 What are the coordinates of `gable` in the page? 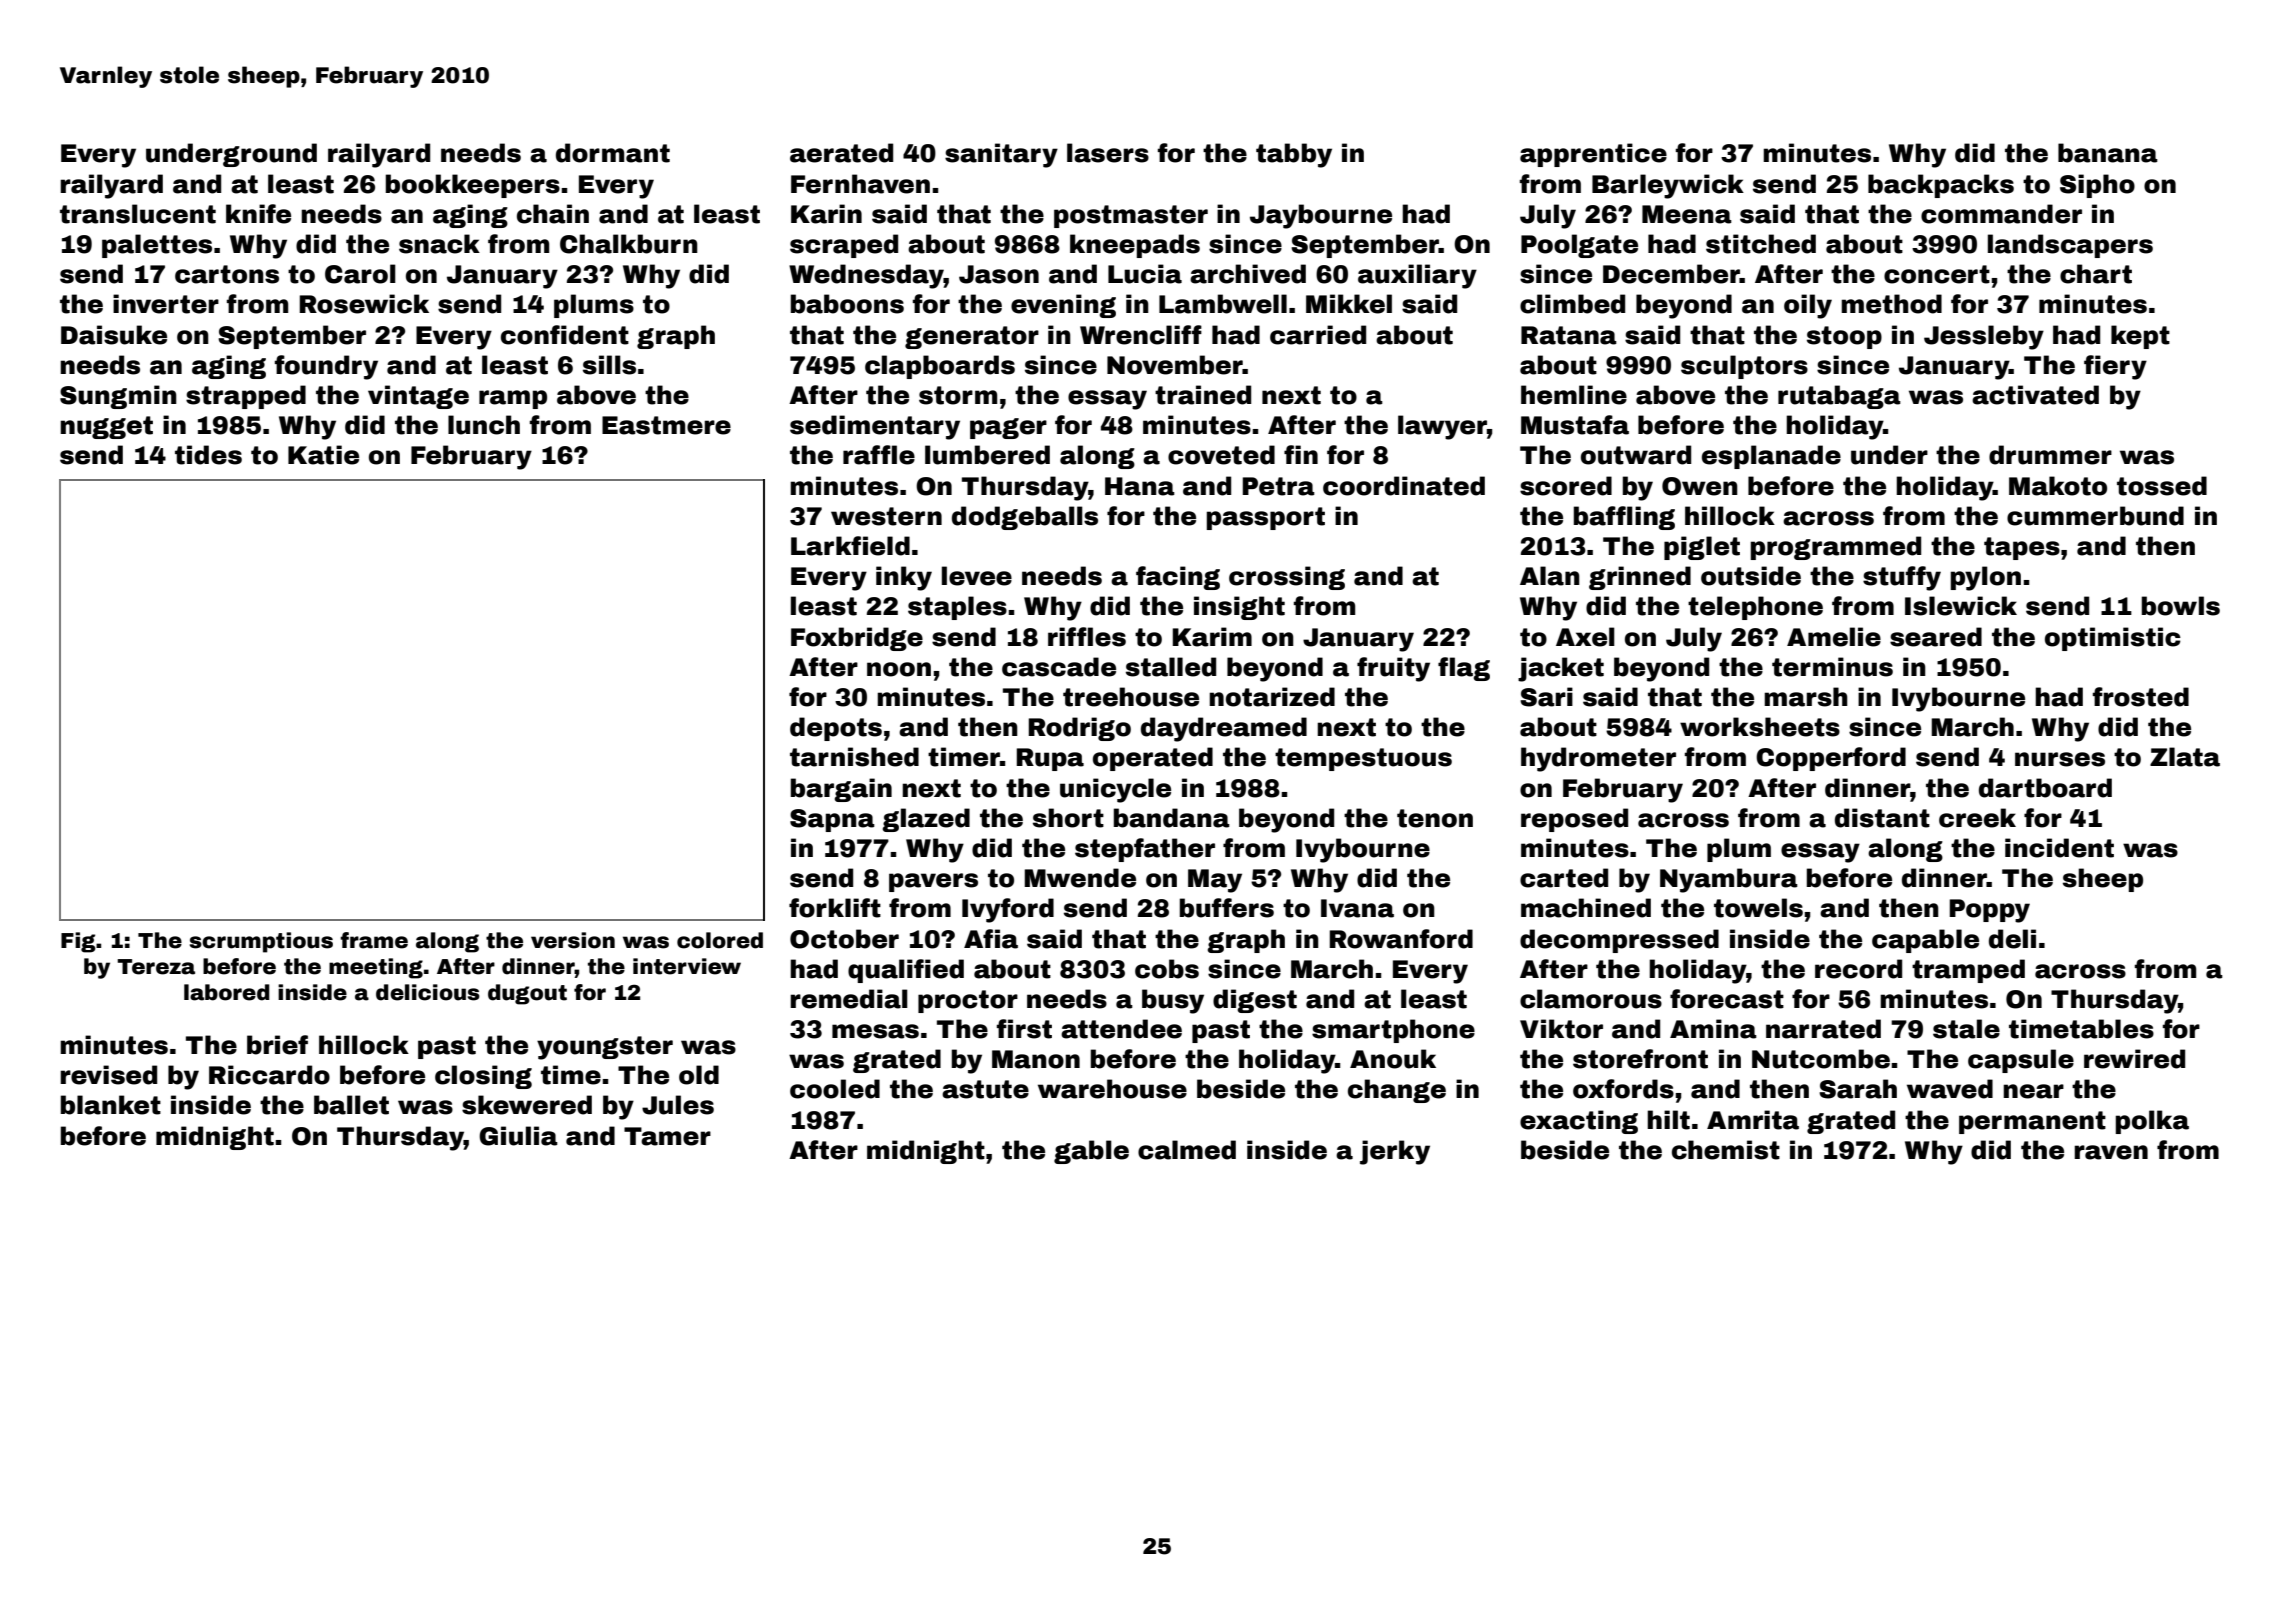 It's located at (1091, 1152).
